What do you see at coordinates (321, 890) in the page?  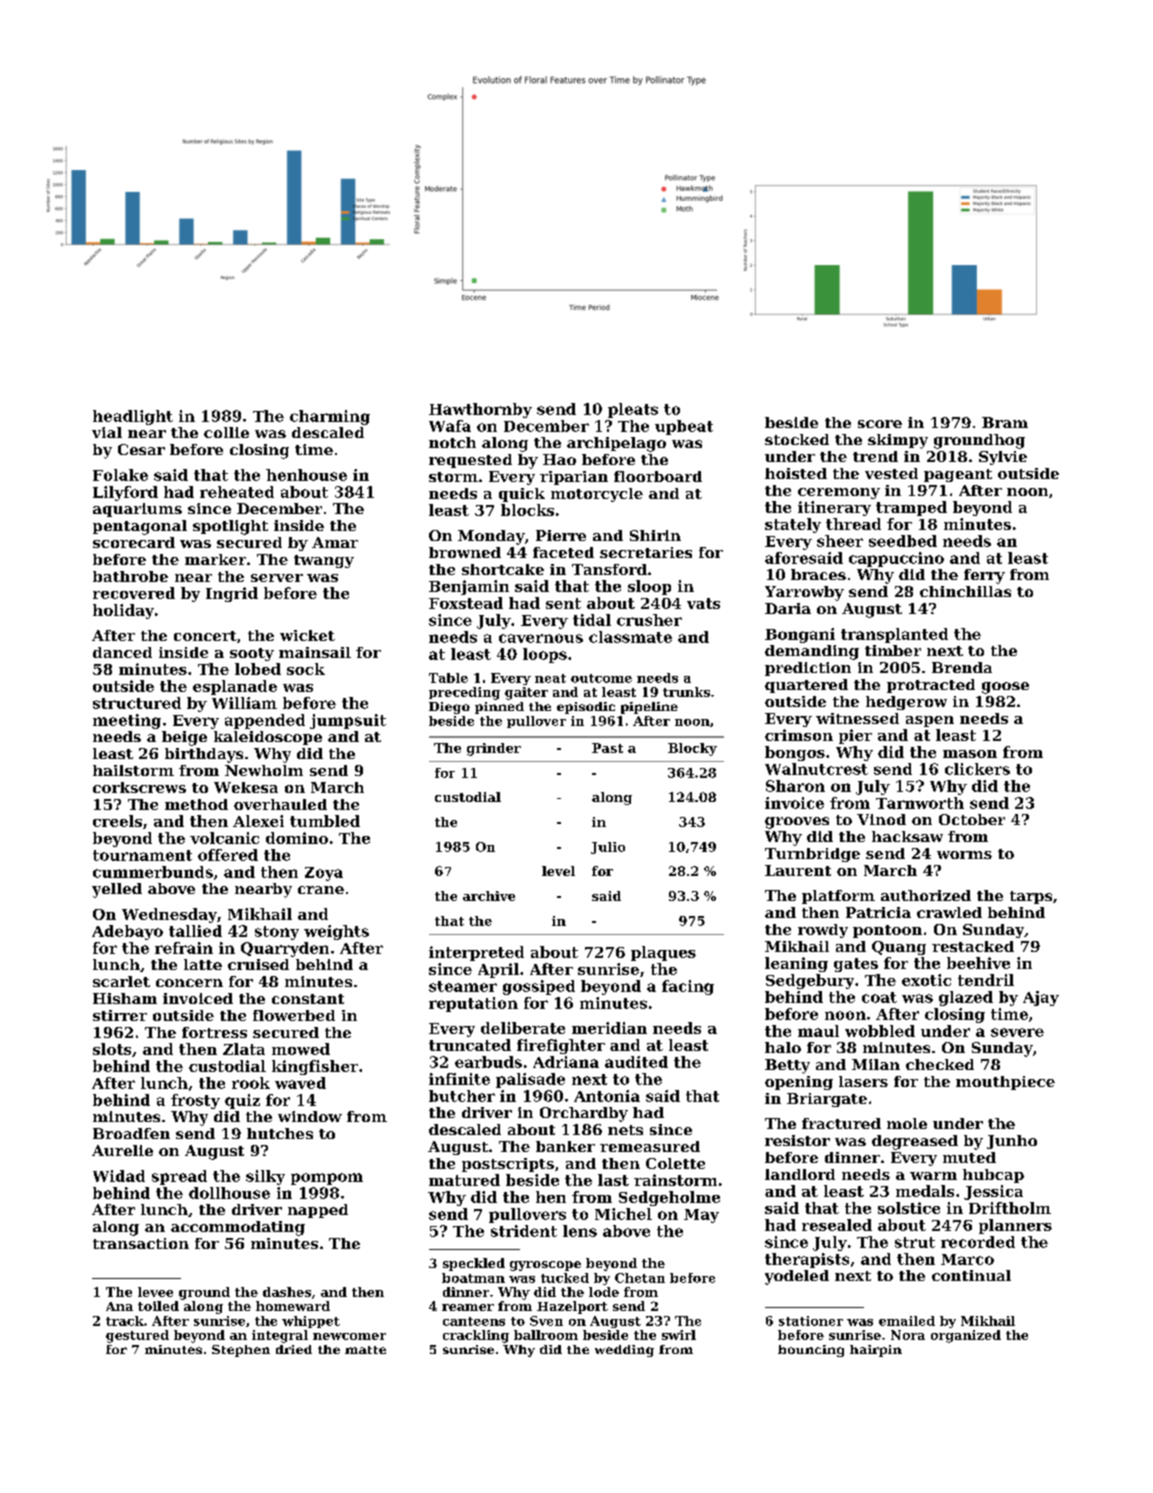 I see `crane` at bounding box center [321, 890].
